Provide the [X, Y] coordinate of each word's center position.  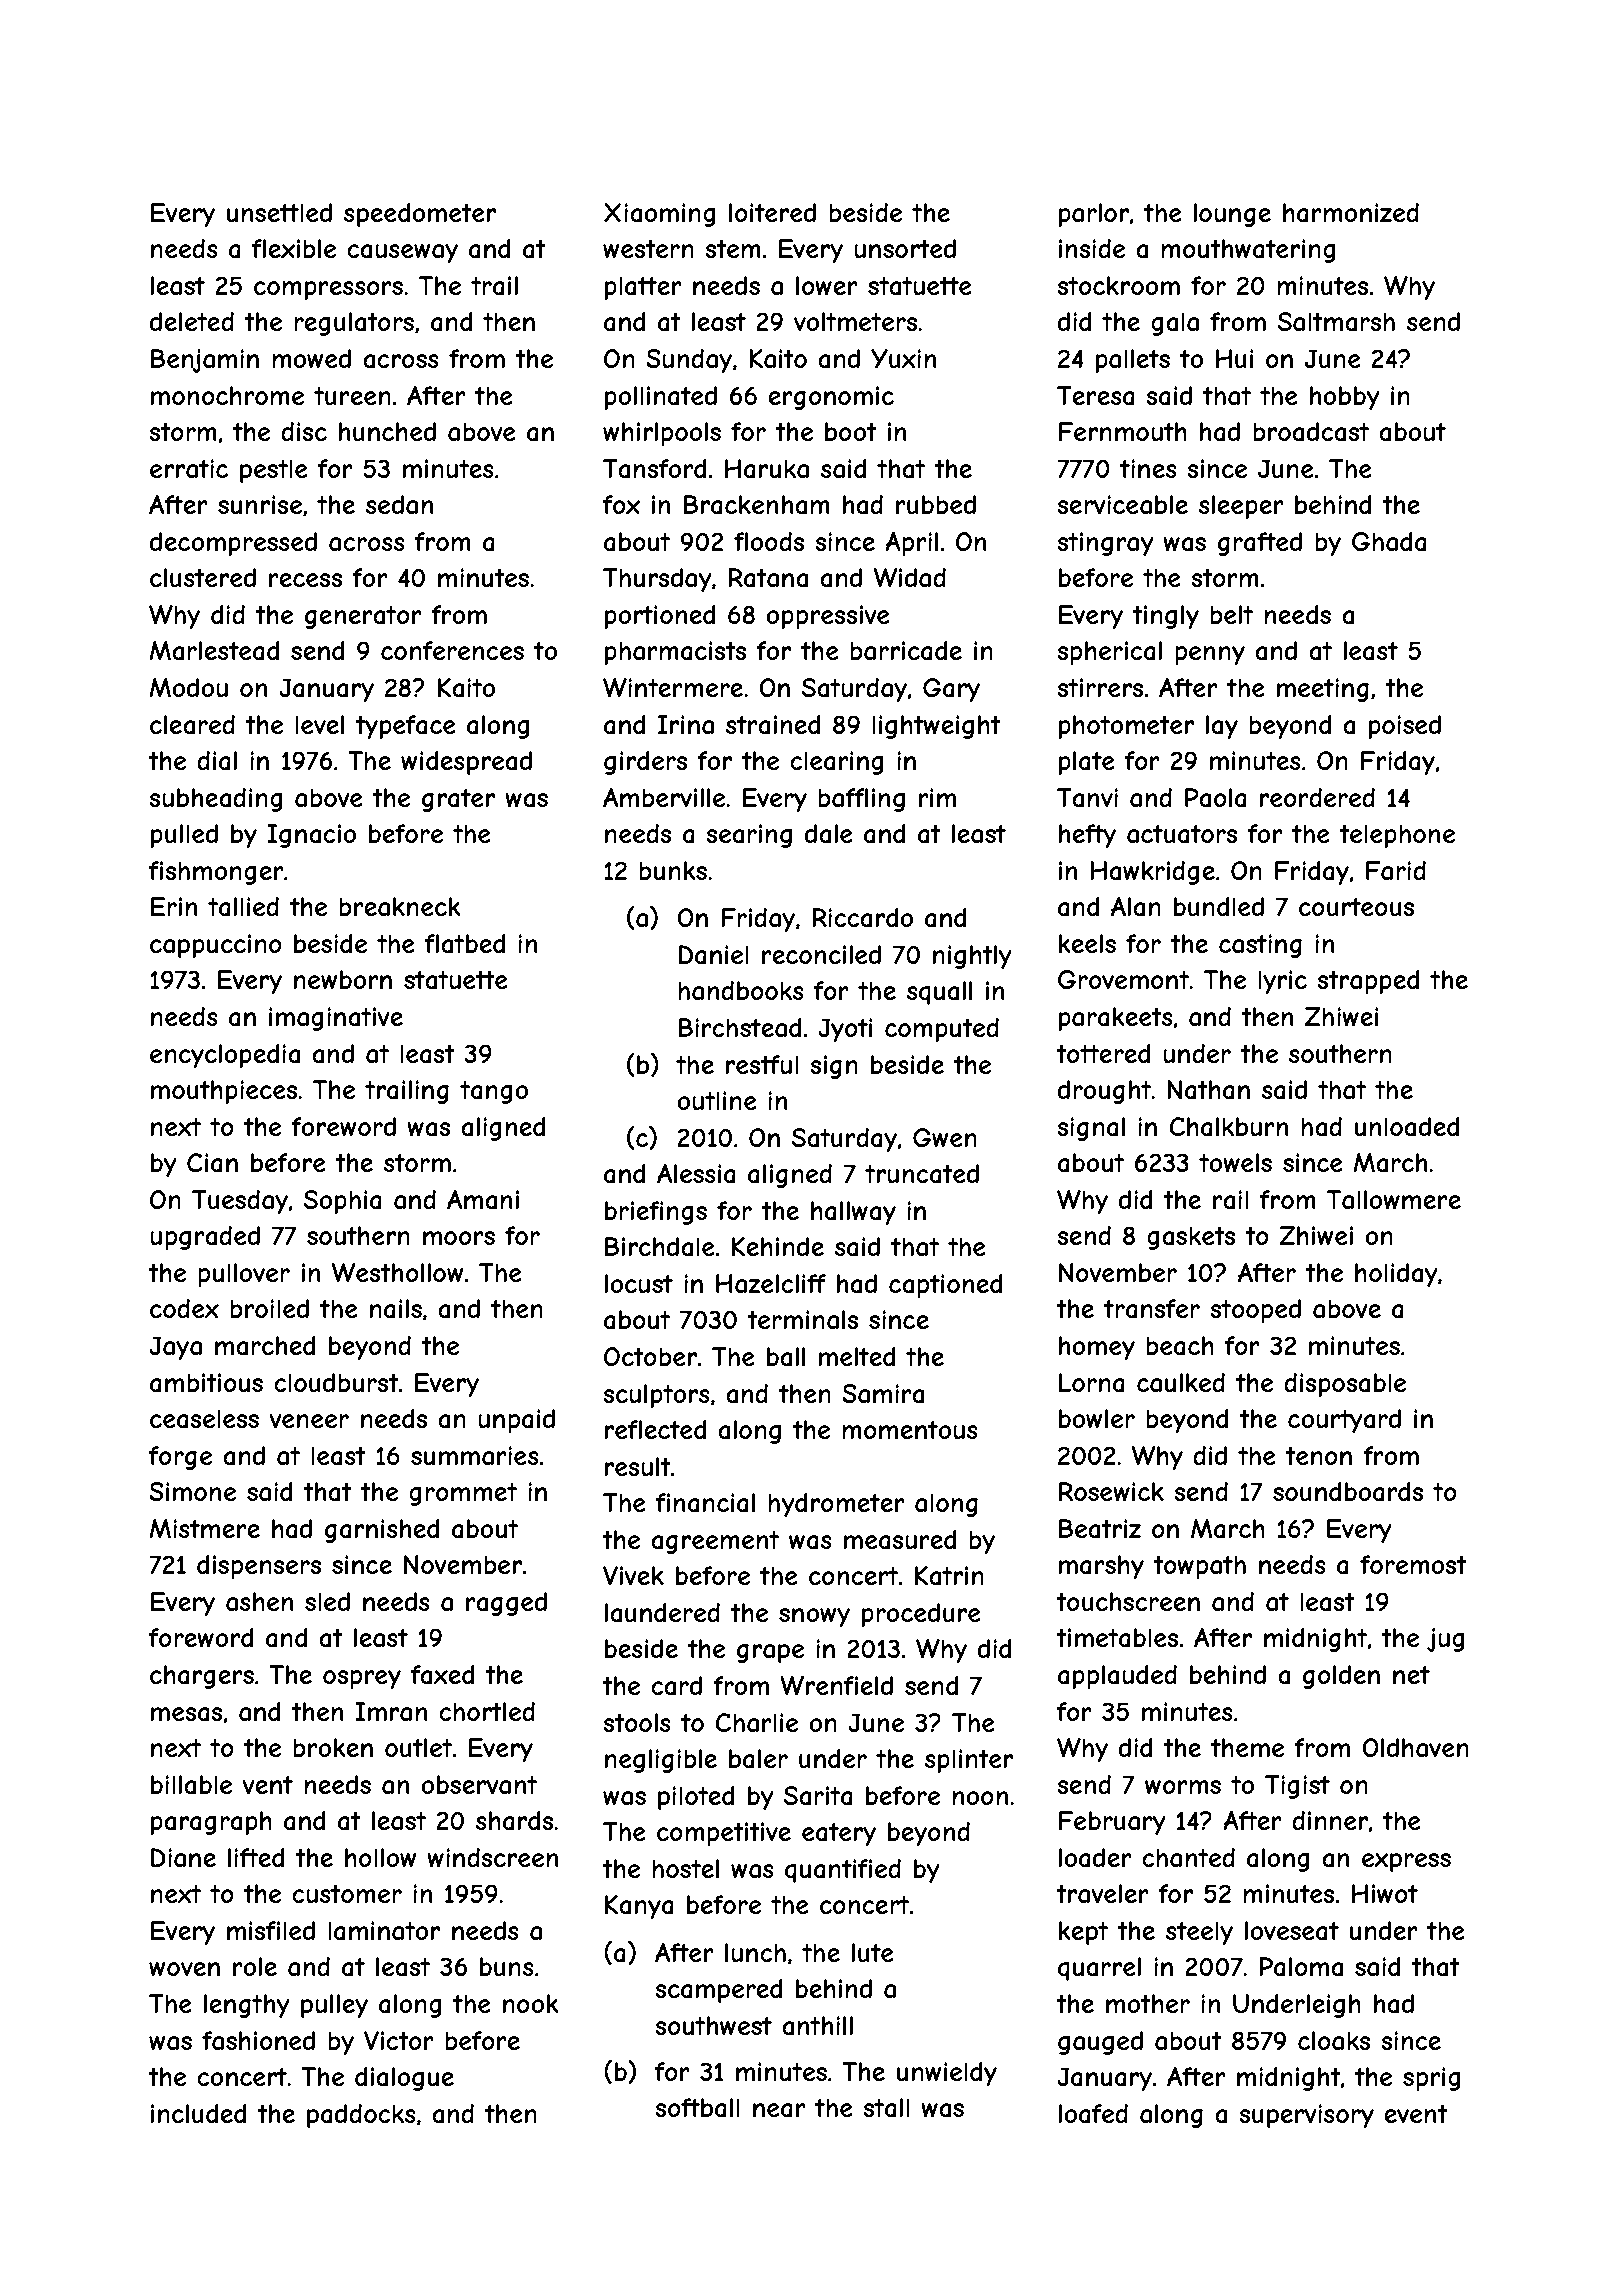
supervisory [1306, 2116]
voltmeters [855, 321]
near [779, 2110]
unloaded [1407, 1127]
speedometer [420, 215]
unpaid [516, 1421]
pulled [184, 836]
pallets [1133, 361]
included [198, 2113]
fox [621, 504]
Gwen [945, 1137]
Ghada [1389, 542]
